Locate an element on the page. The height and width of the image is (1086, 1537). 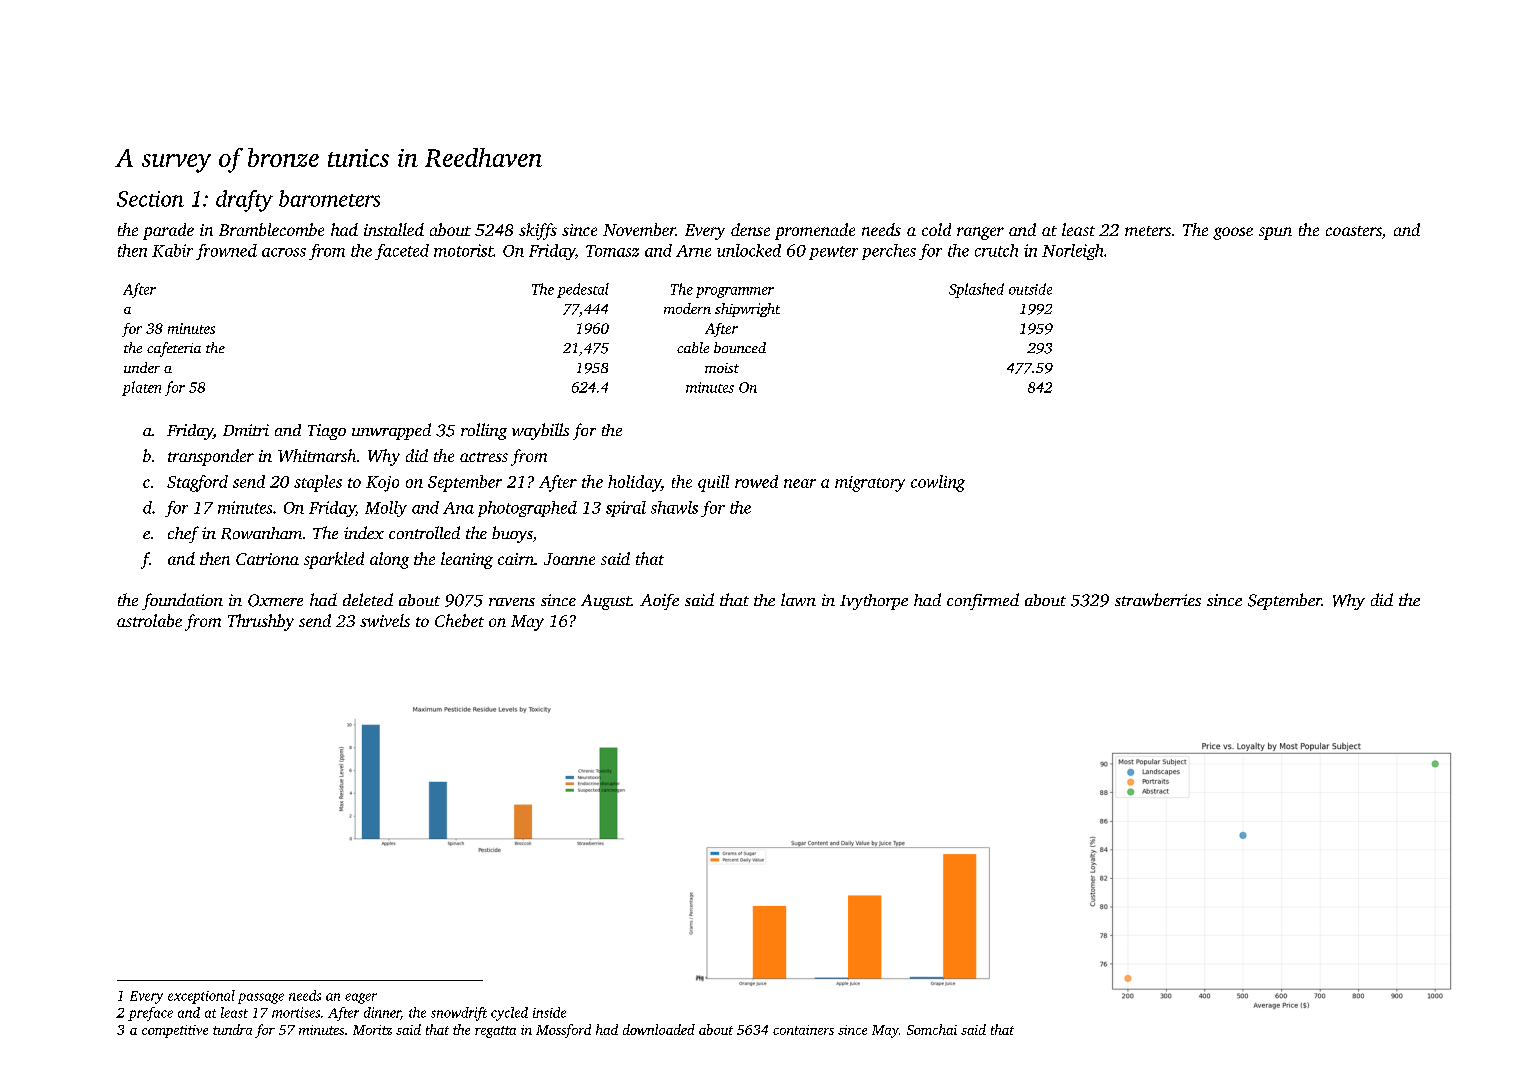
pedestal is located at coordinates (583, 290).
